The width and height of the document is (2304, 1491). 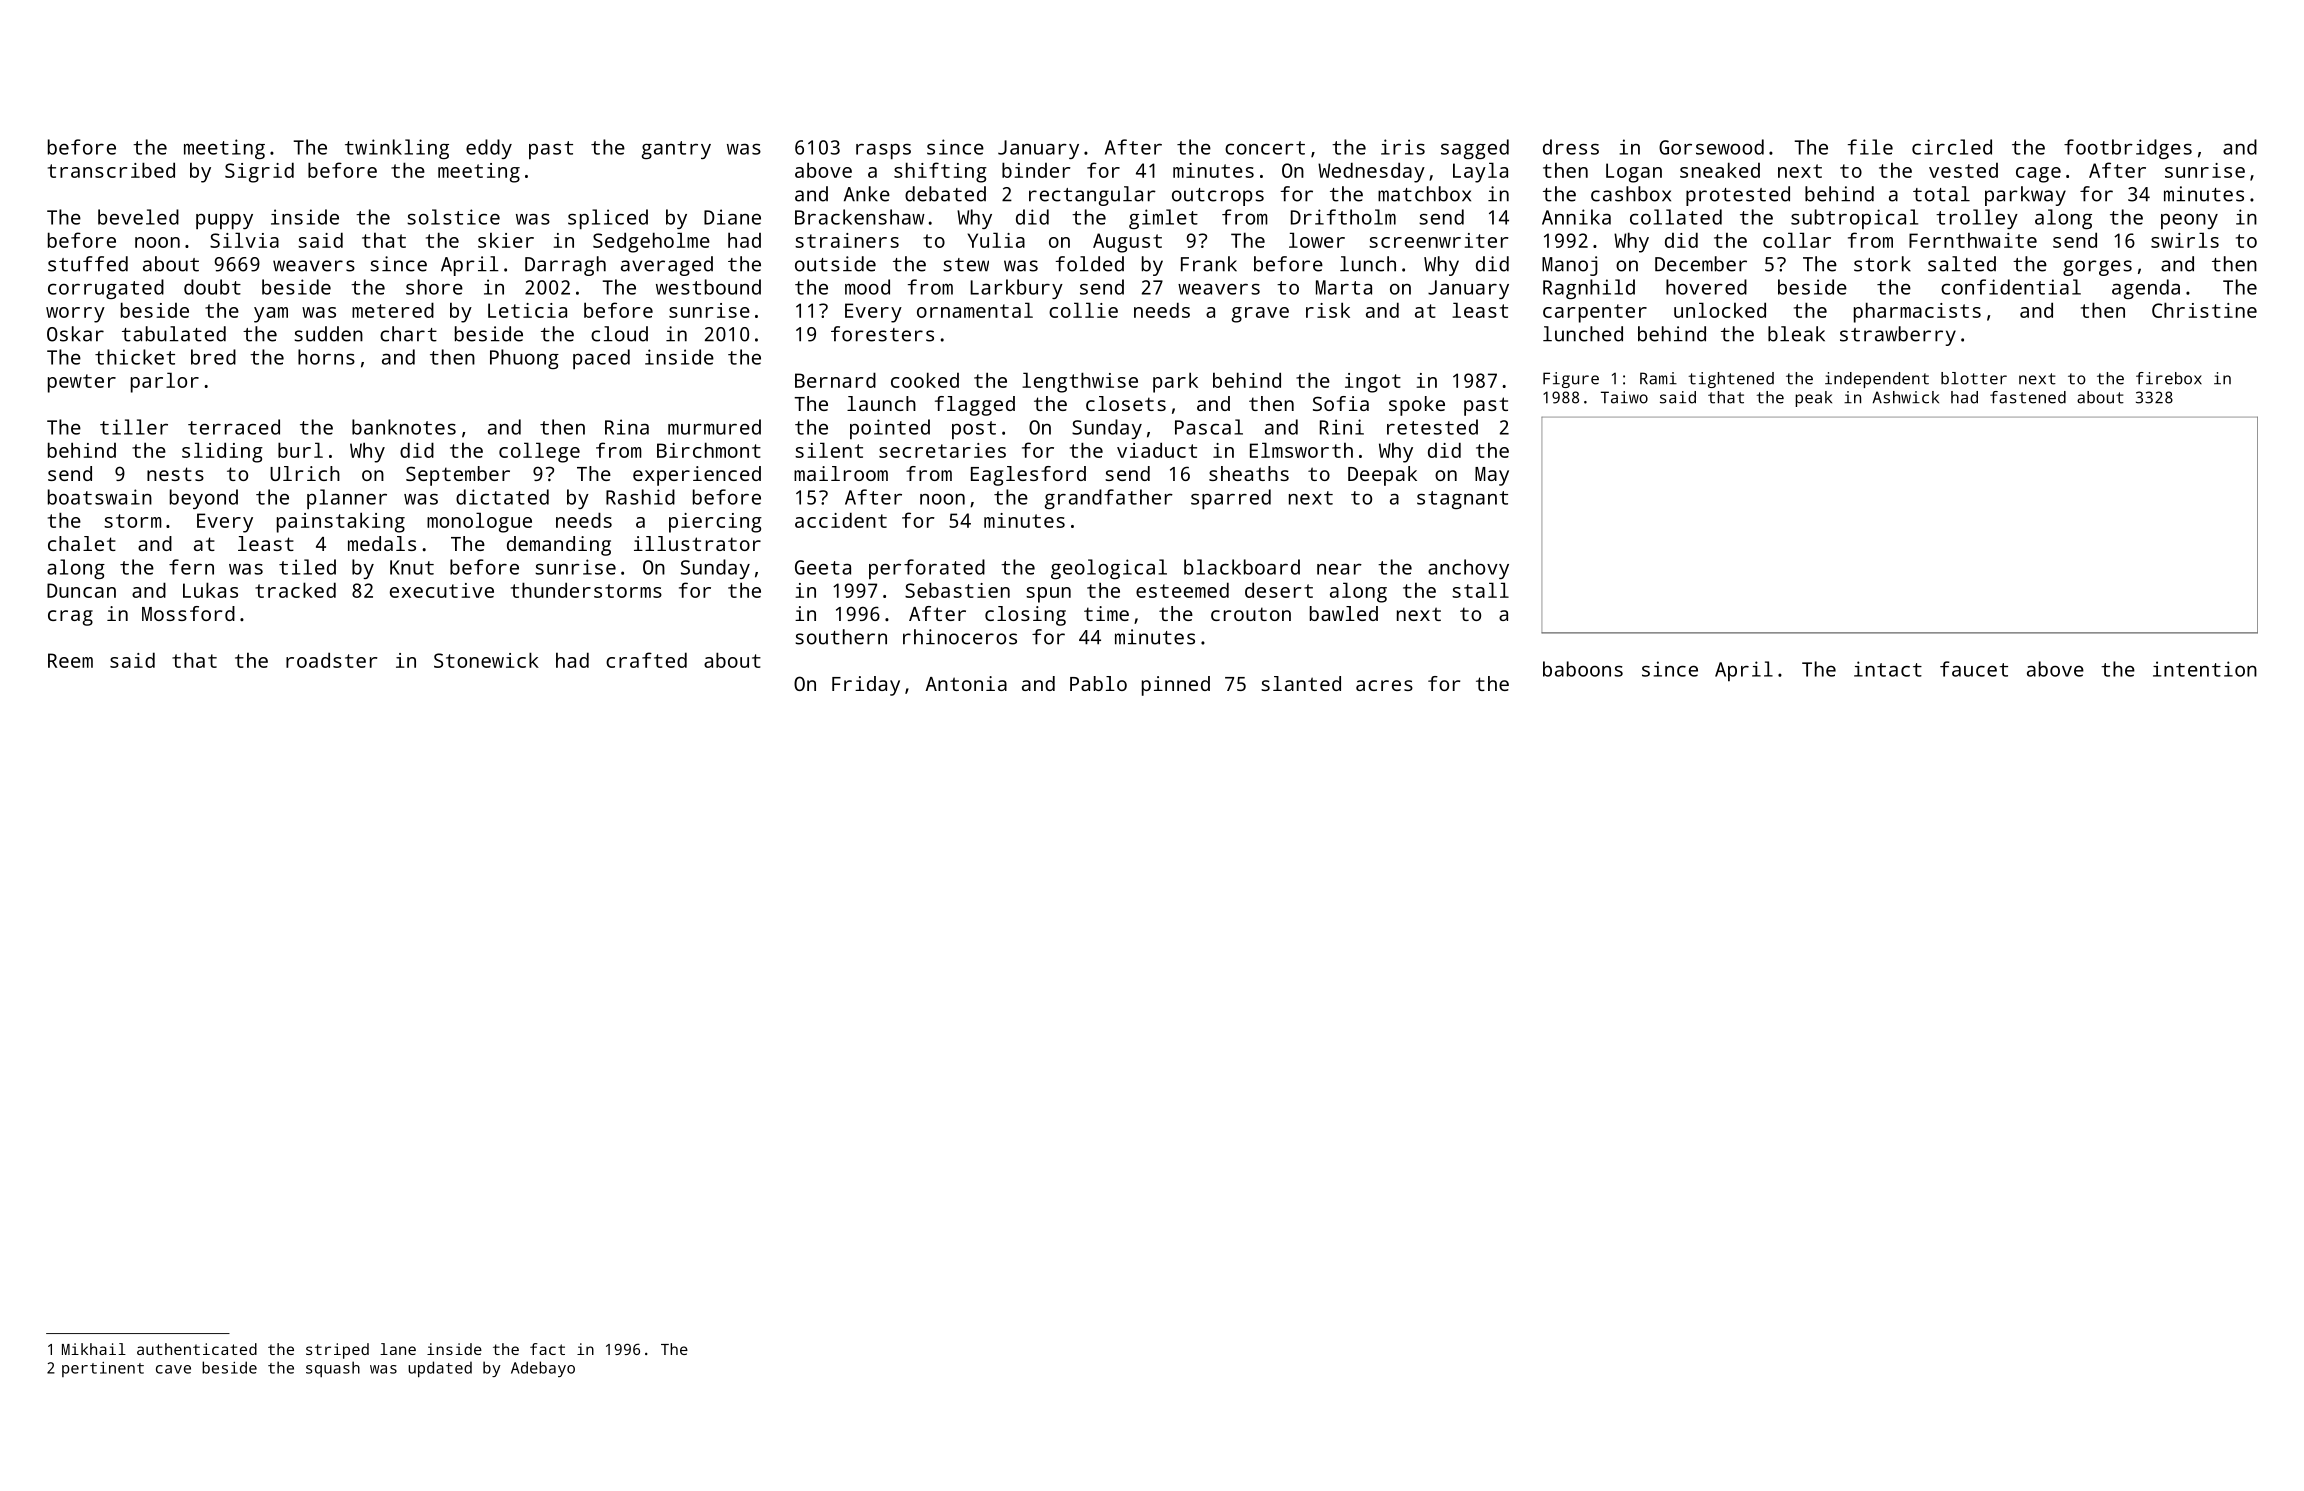 I want to click on Reem, so click(x=70, y=660).
